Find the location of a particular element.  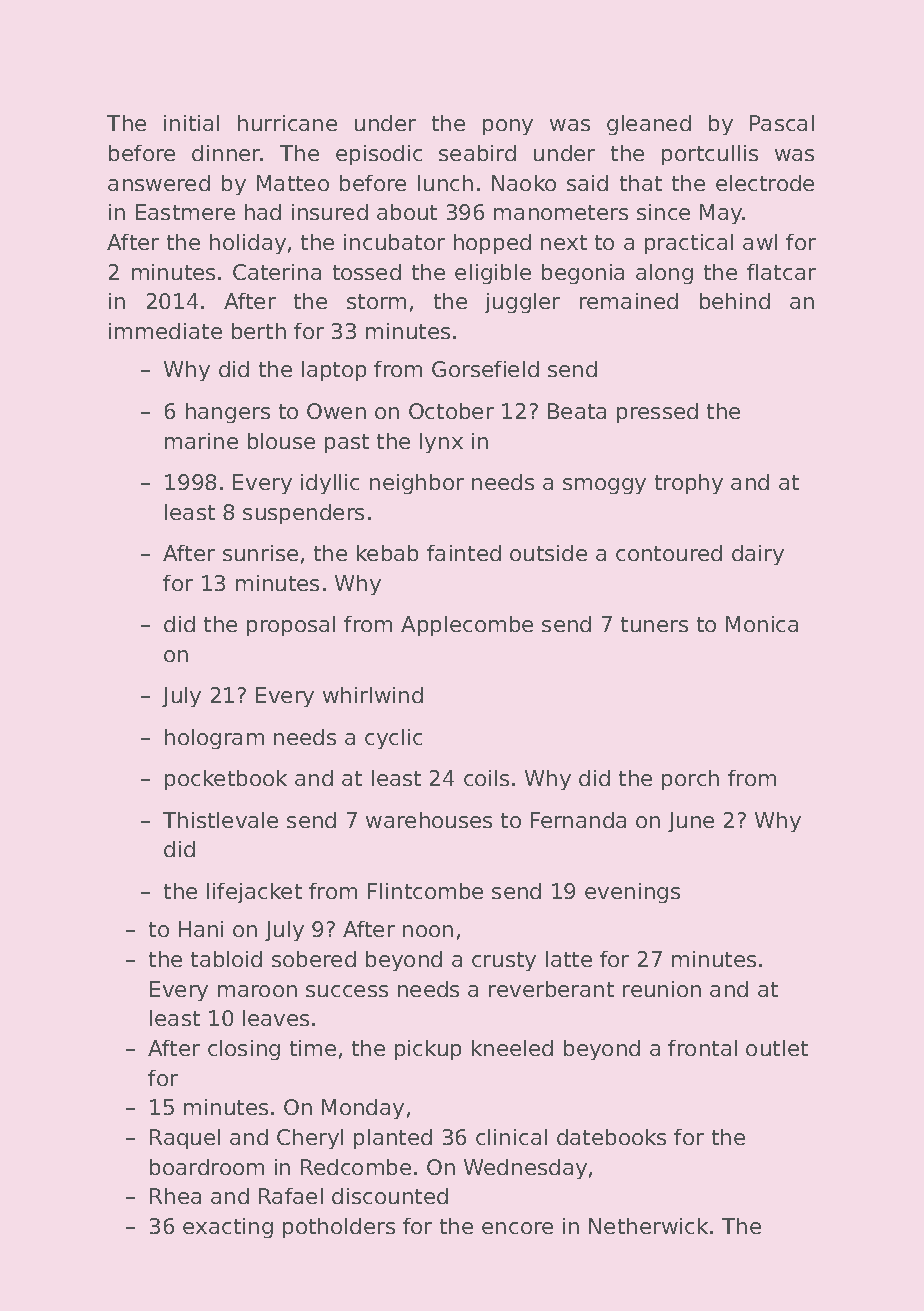

laptop is located at coordinates (334, 371).
